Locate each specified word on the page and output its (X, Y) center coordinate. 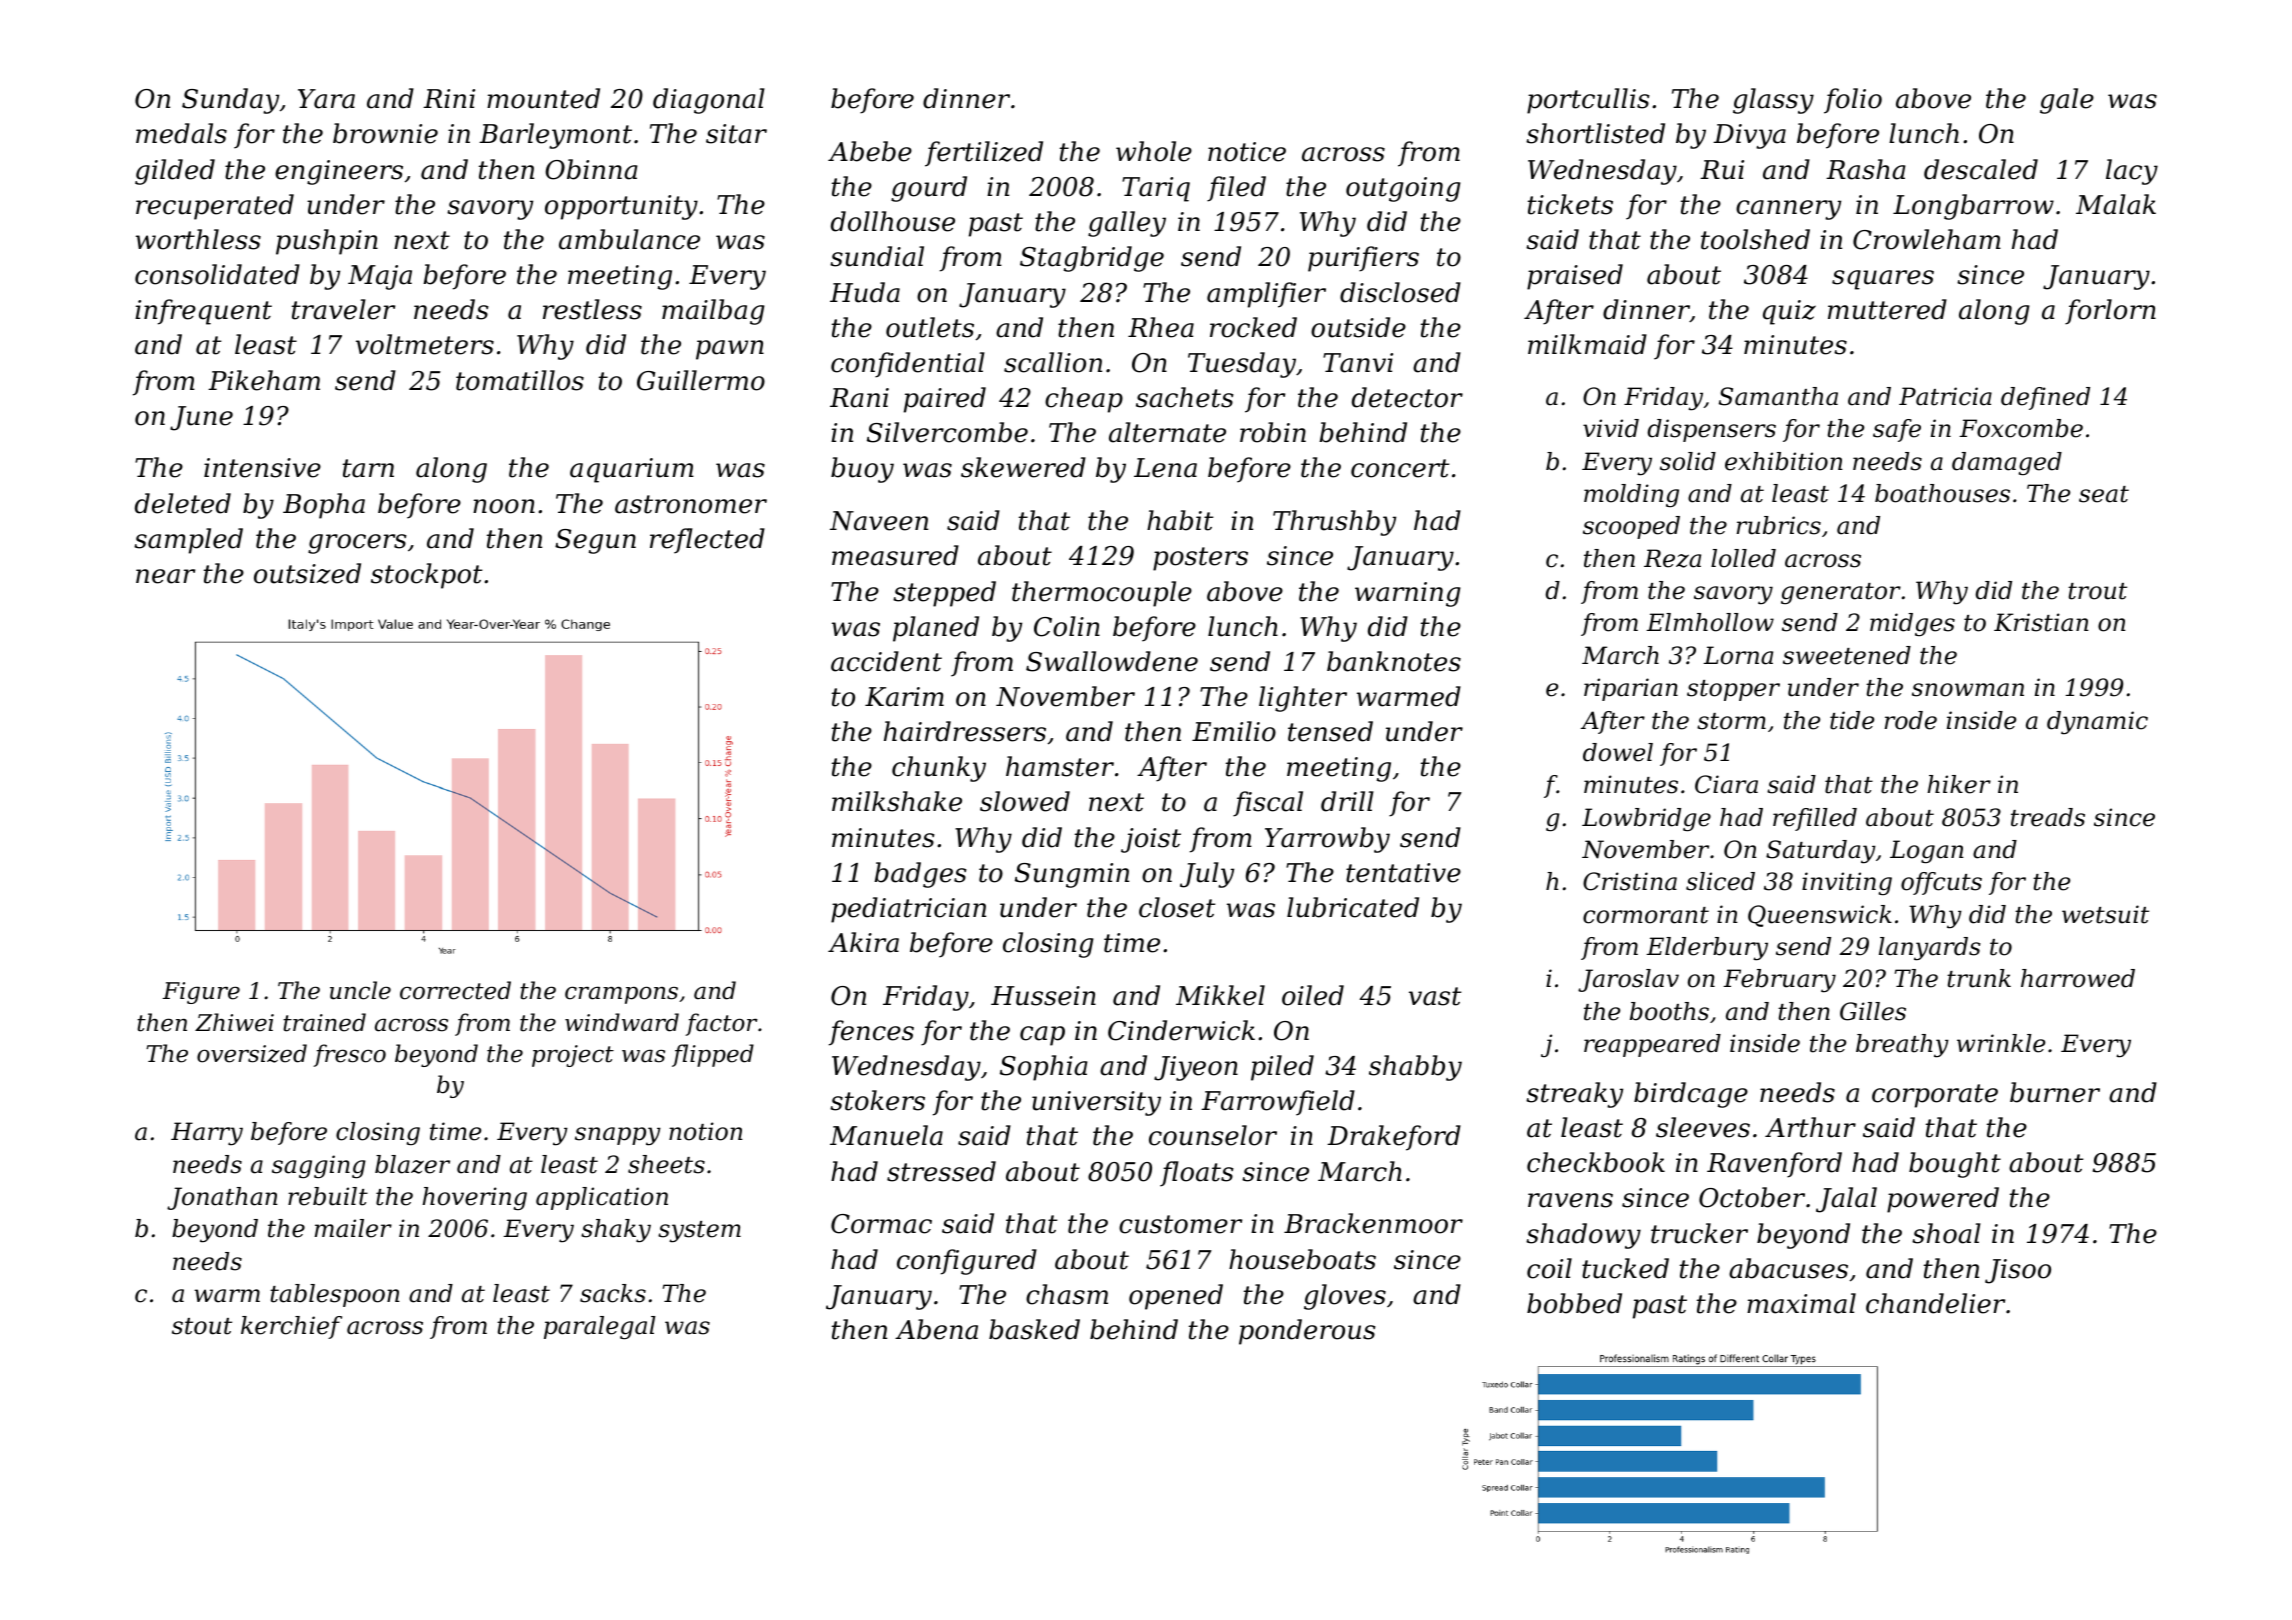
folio (1853, 101)
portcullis (1588, 101)
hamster (1060, 766)
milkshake (897, 801)
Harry (207, 1134)
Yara (326, 99)
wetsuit (2105, 914)
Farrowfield (1278, 1103)
